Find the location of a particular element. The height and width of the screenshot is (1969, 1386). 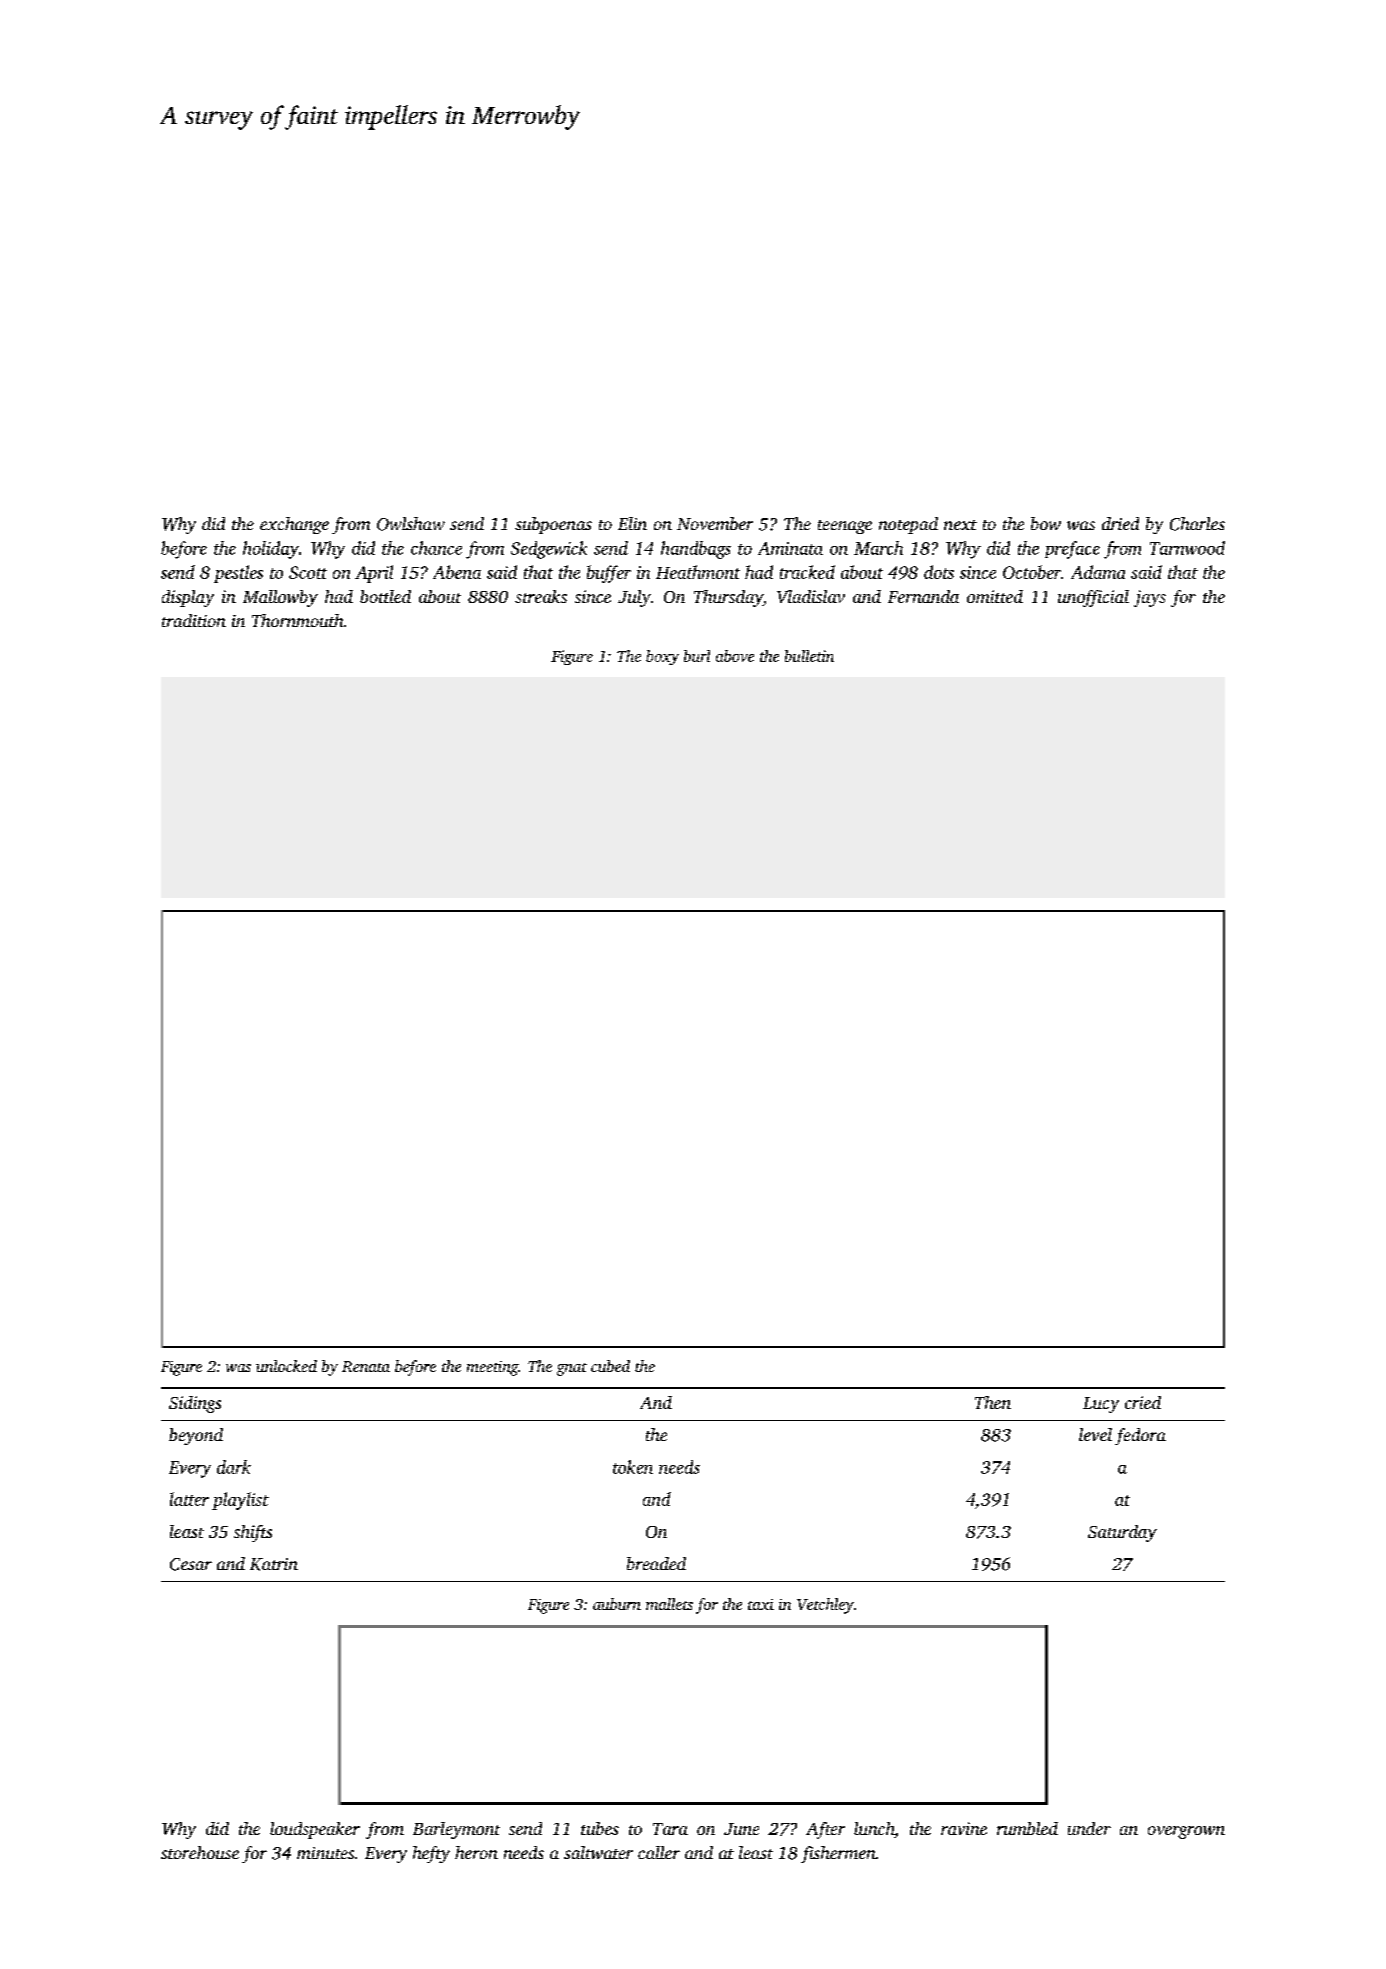

exchange is located at coordinates (294, 525).
